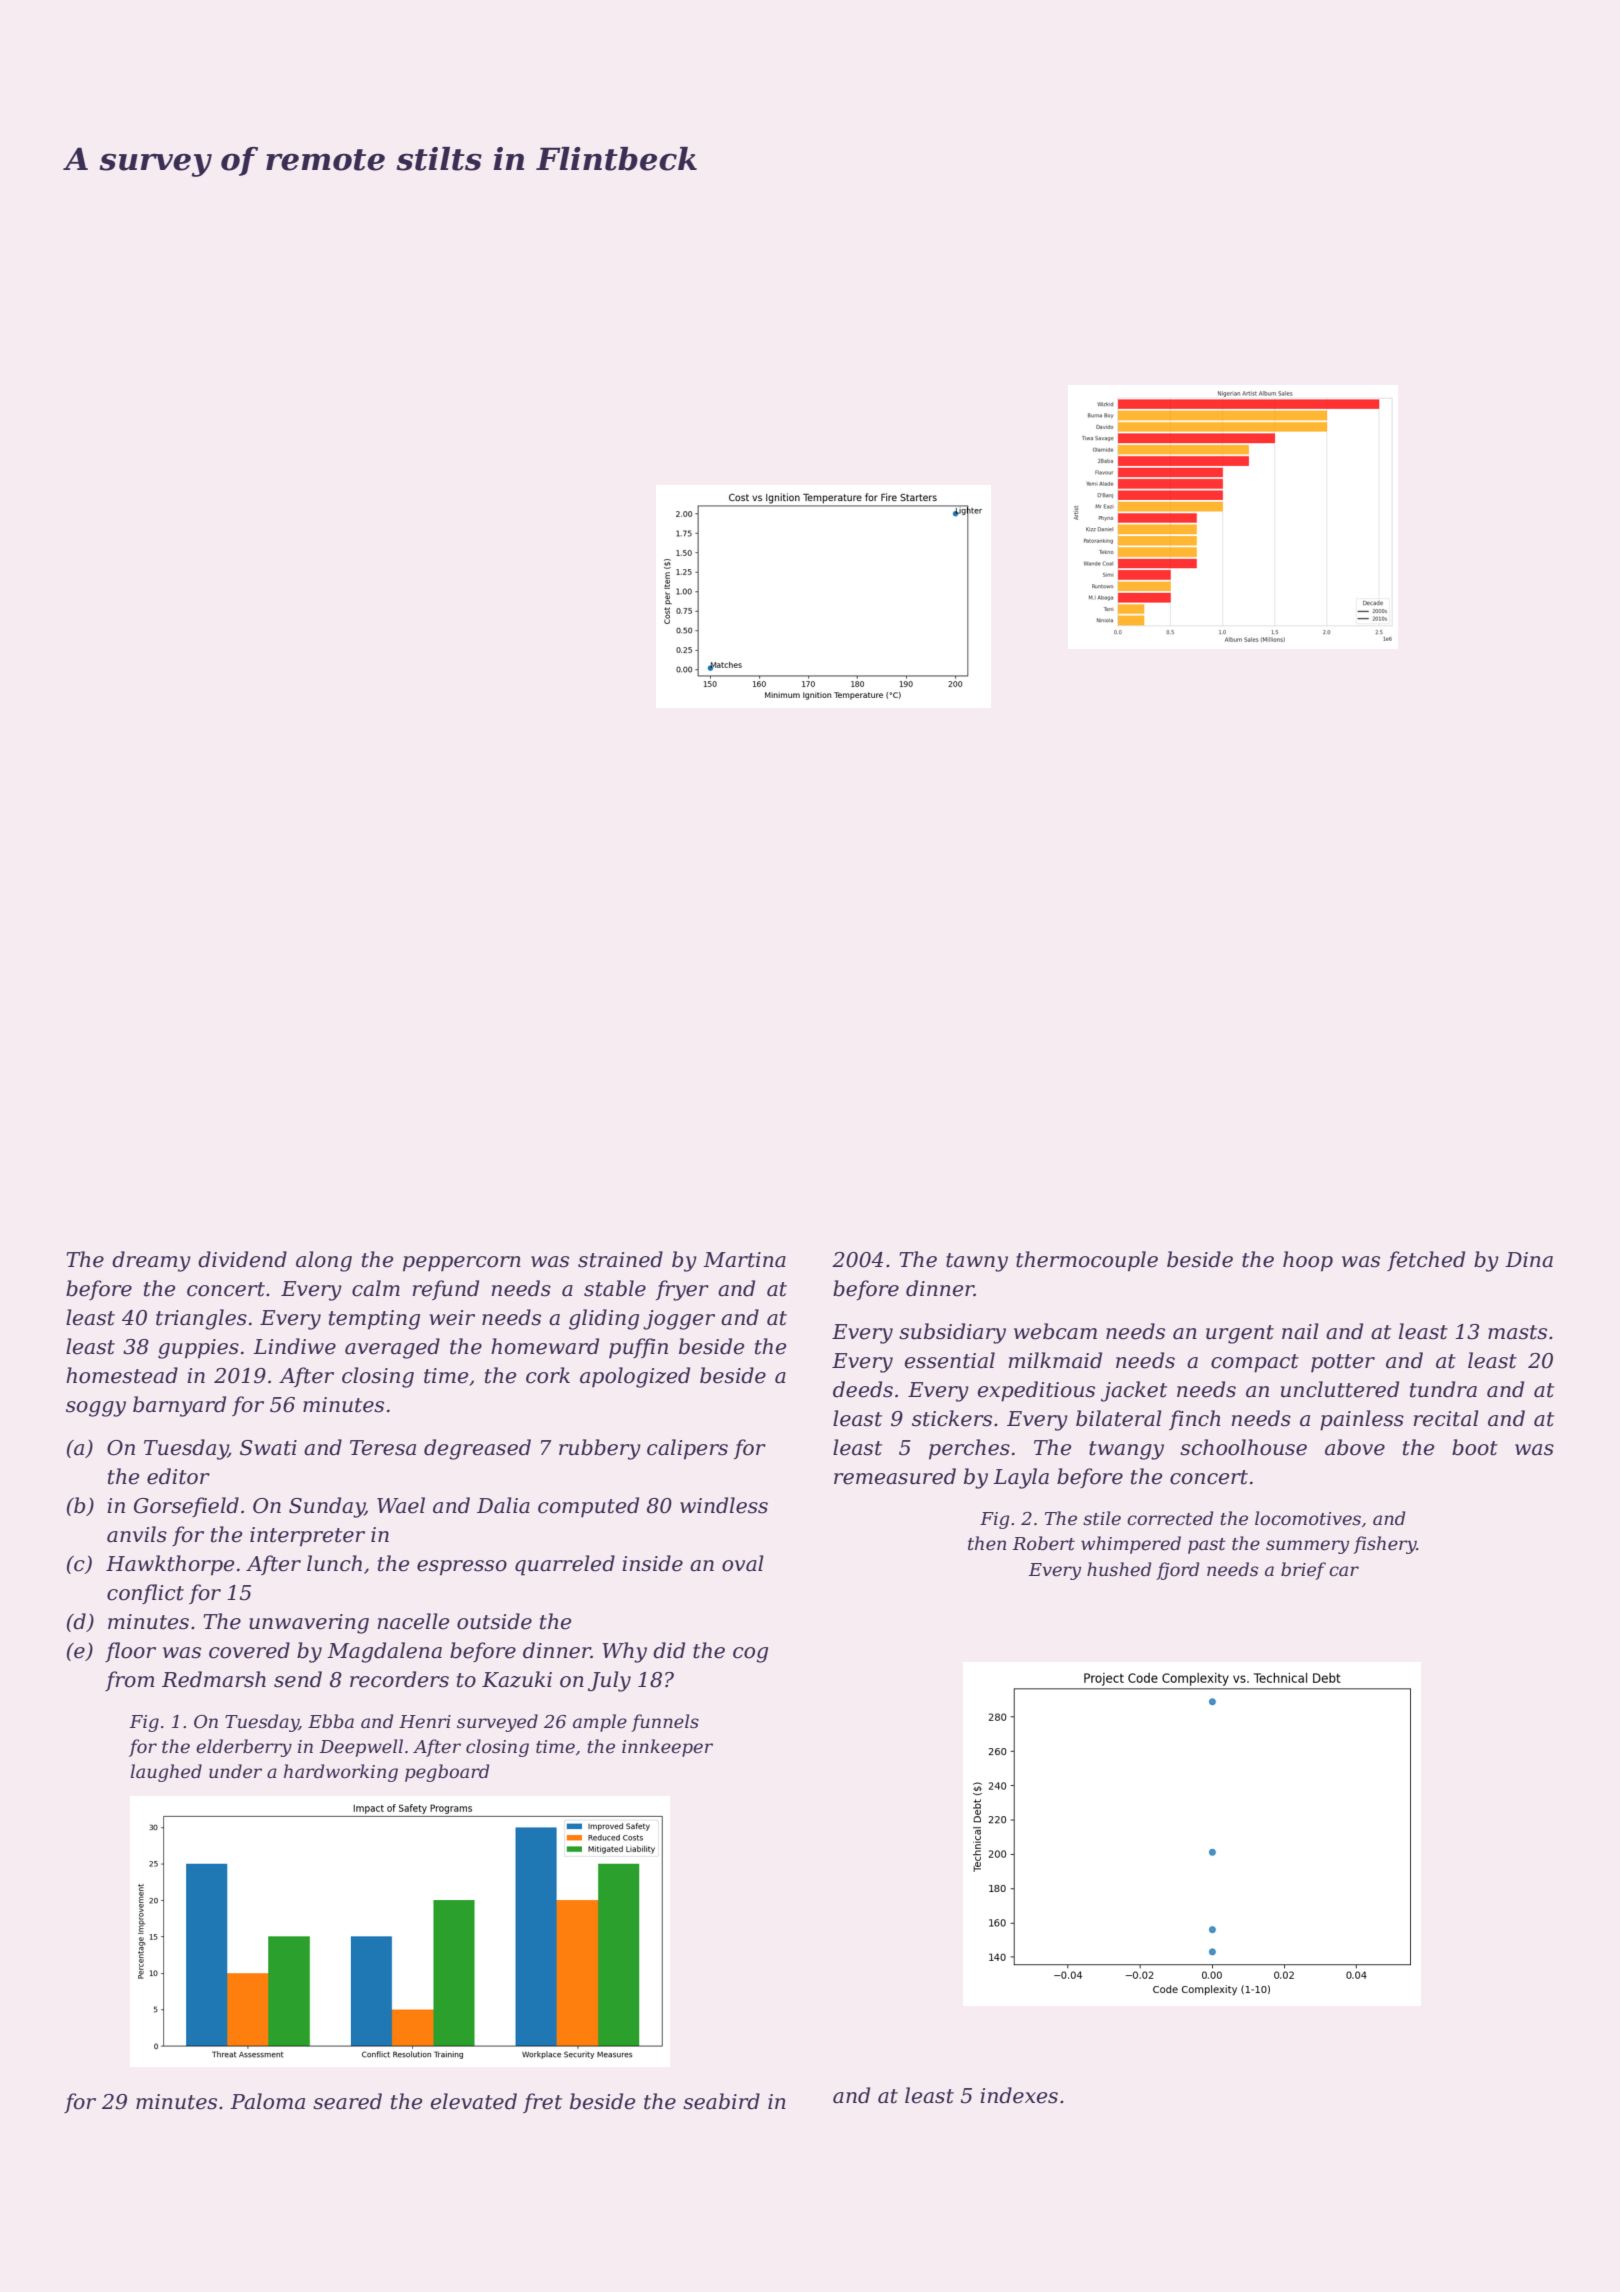 Image resolution: width=1620 pixels, height=2292 pixels. What do you see at coordinates (721, 2101) in the screenshot?
I see `seabird` at bounding box center [721, 2101].
